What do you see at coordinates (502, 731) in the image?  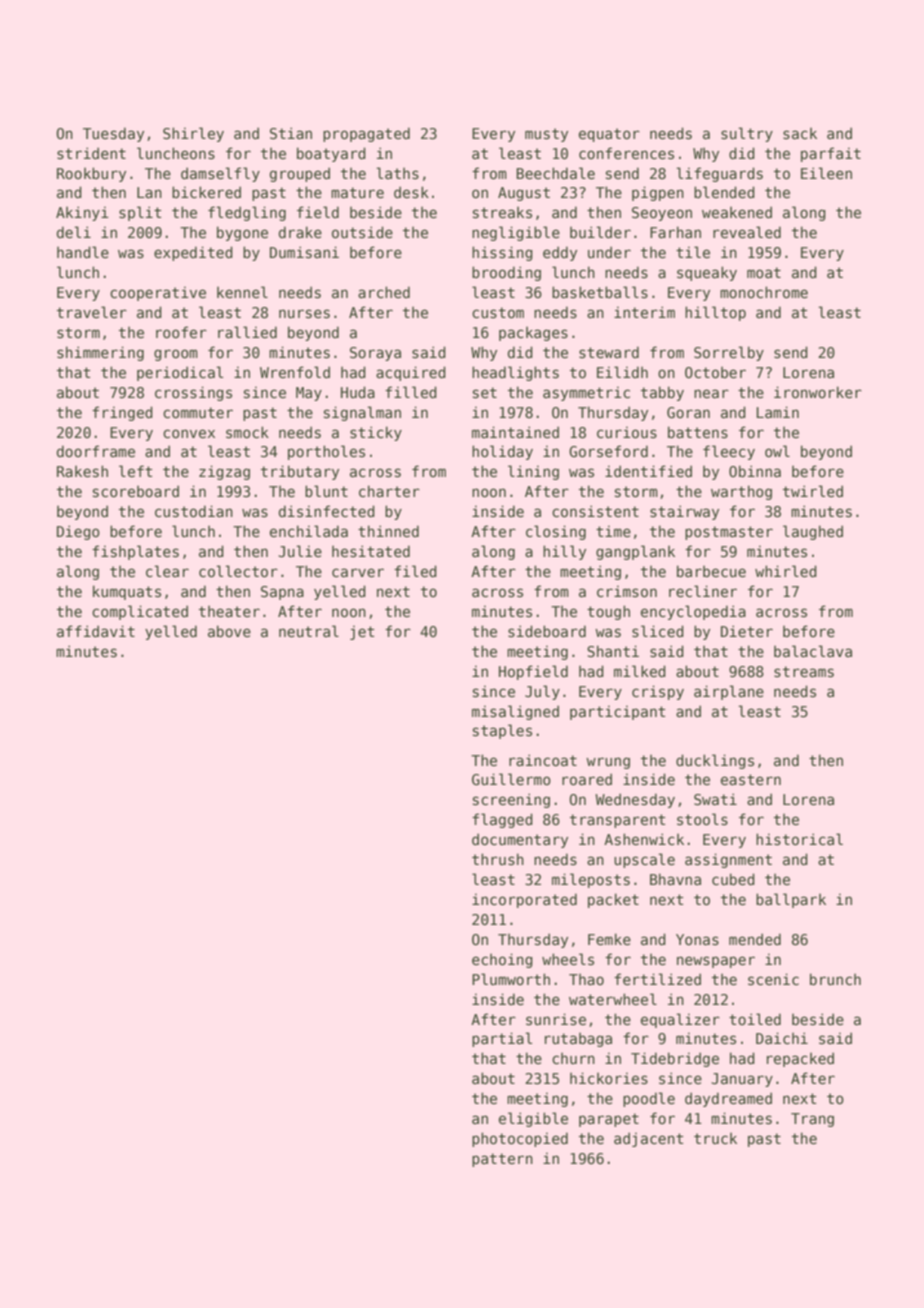 I see `staples` at bounding box center [502, 731].
